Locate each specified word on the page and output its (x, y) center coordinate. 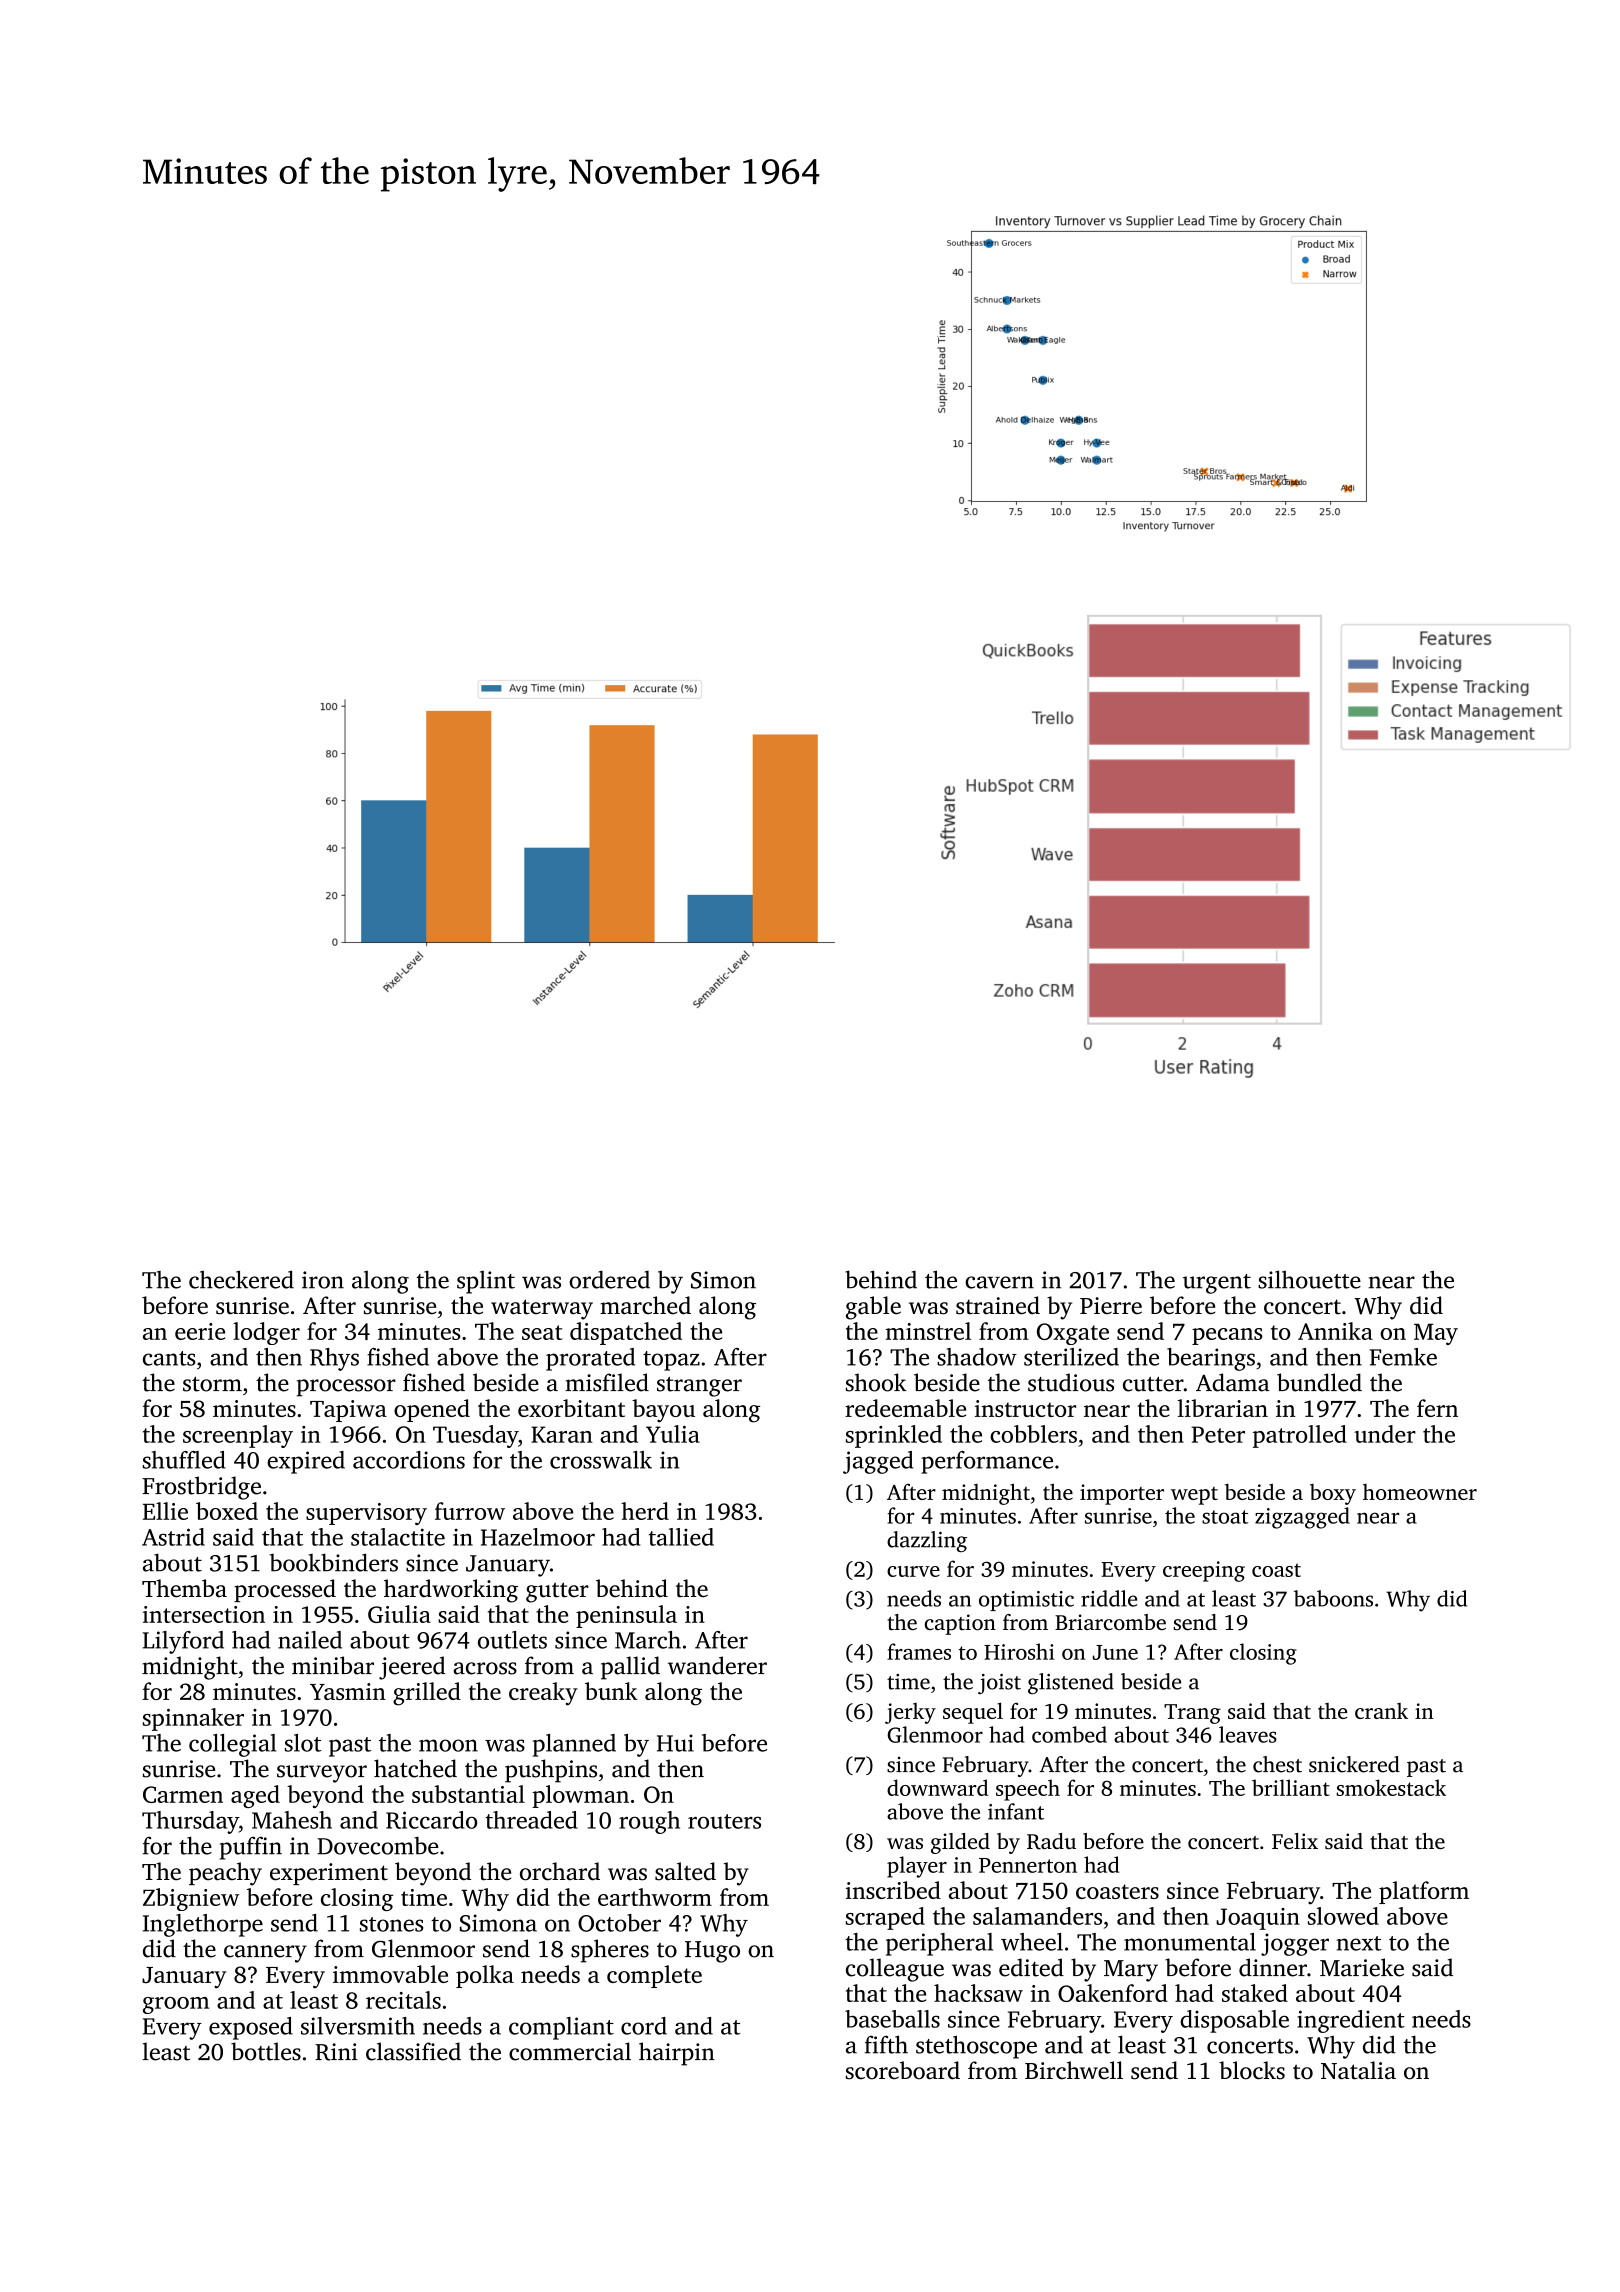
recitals (403, 2000)
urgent (1217, 1284)
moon (448, 1745)
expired (306, 1462)
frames (919, 1651)
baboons (1333, 1598)
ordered (609, 1279)
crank (1381, 1711)
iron (323, 1280)
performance (987, 1462)
